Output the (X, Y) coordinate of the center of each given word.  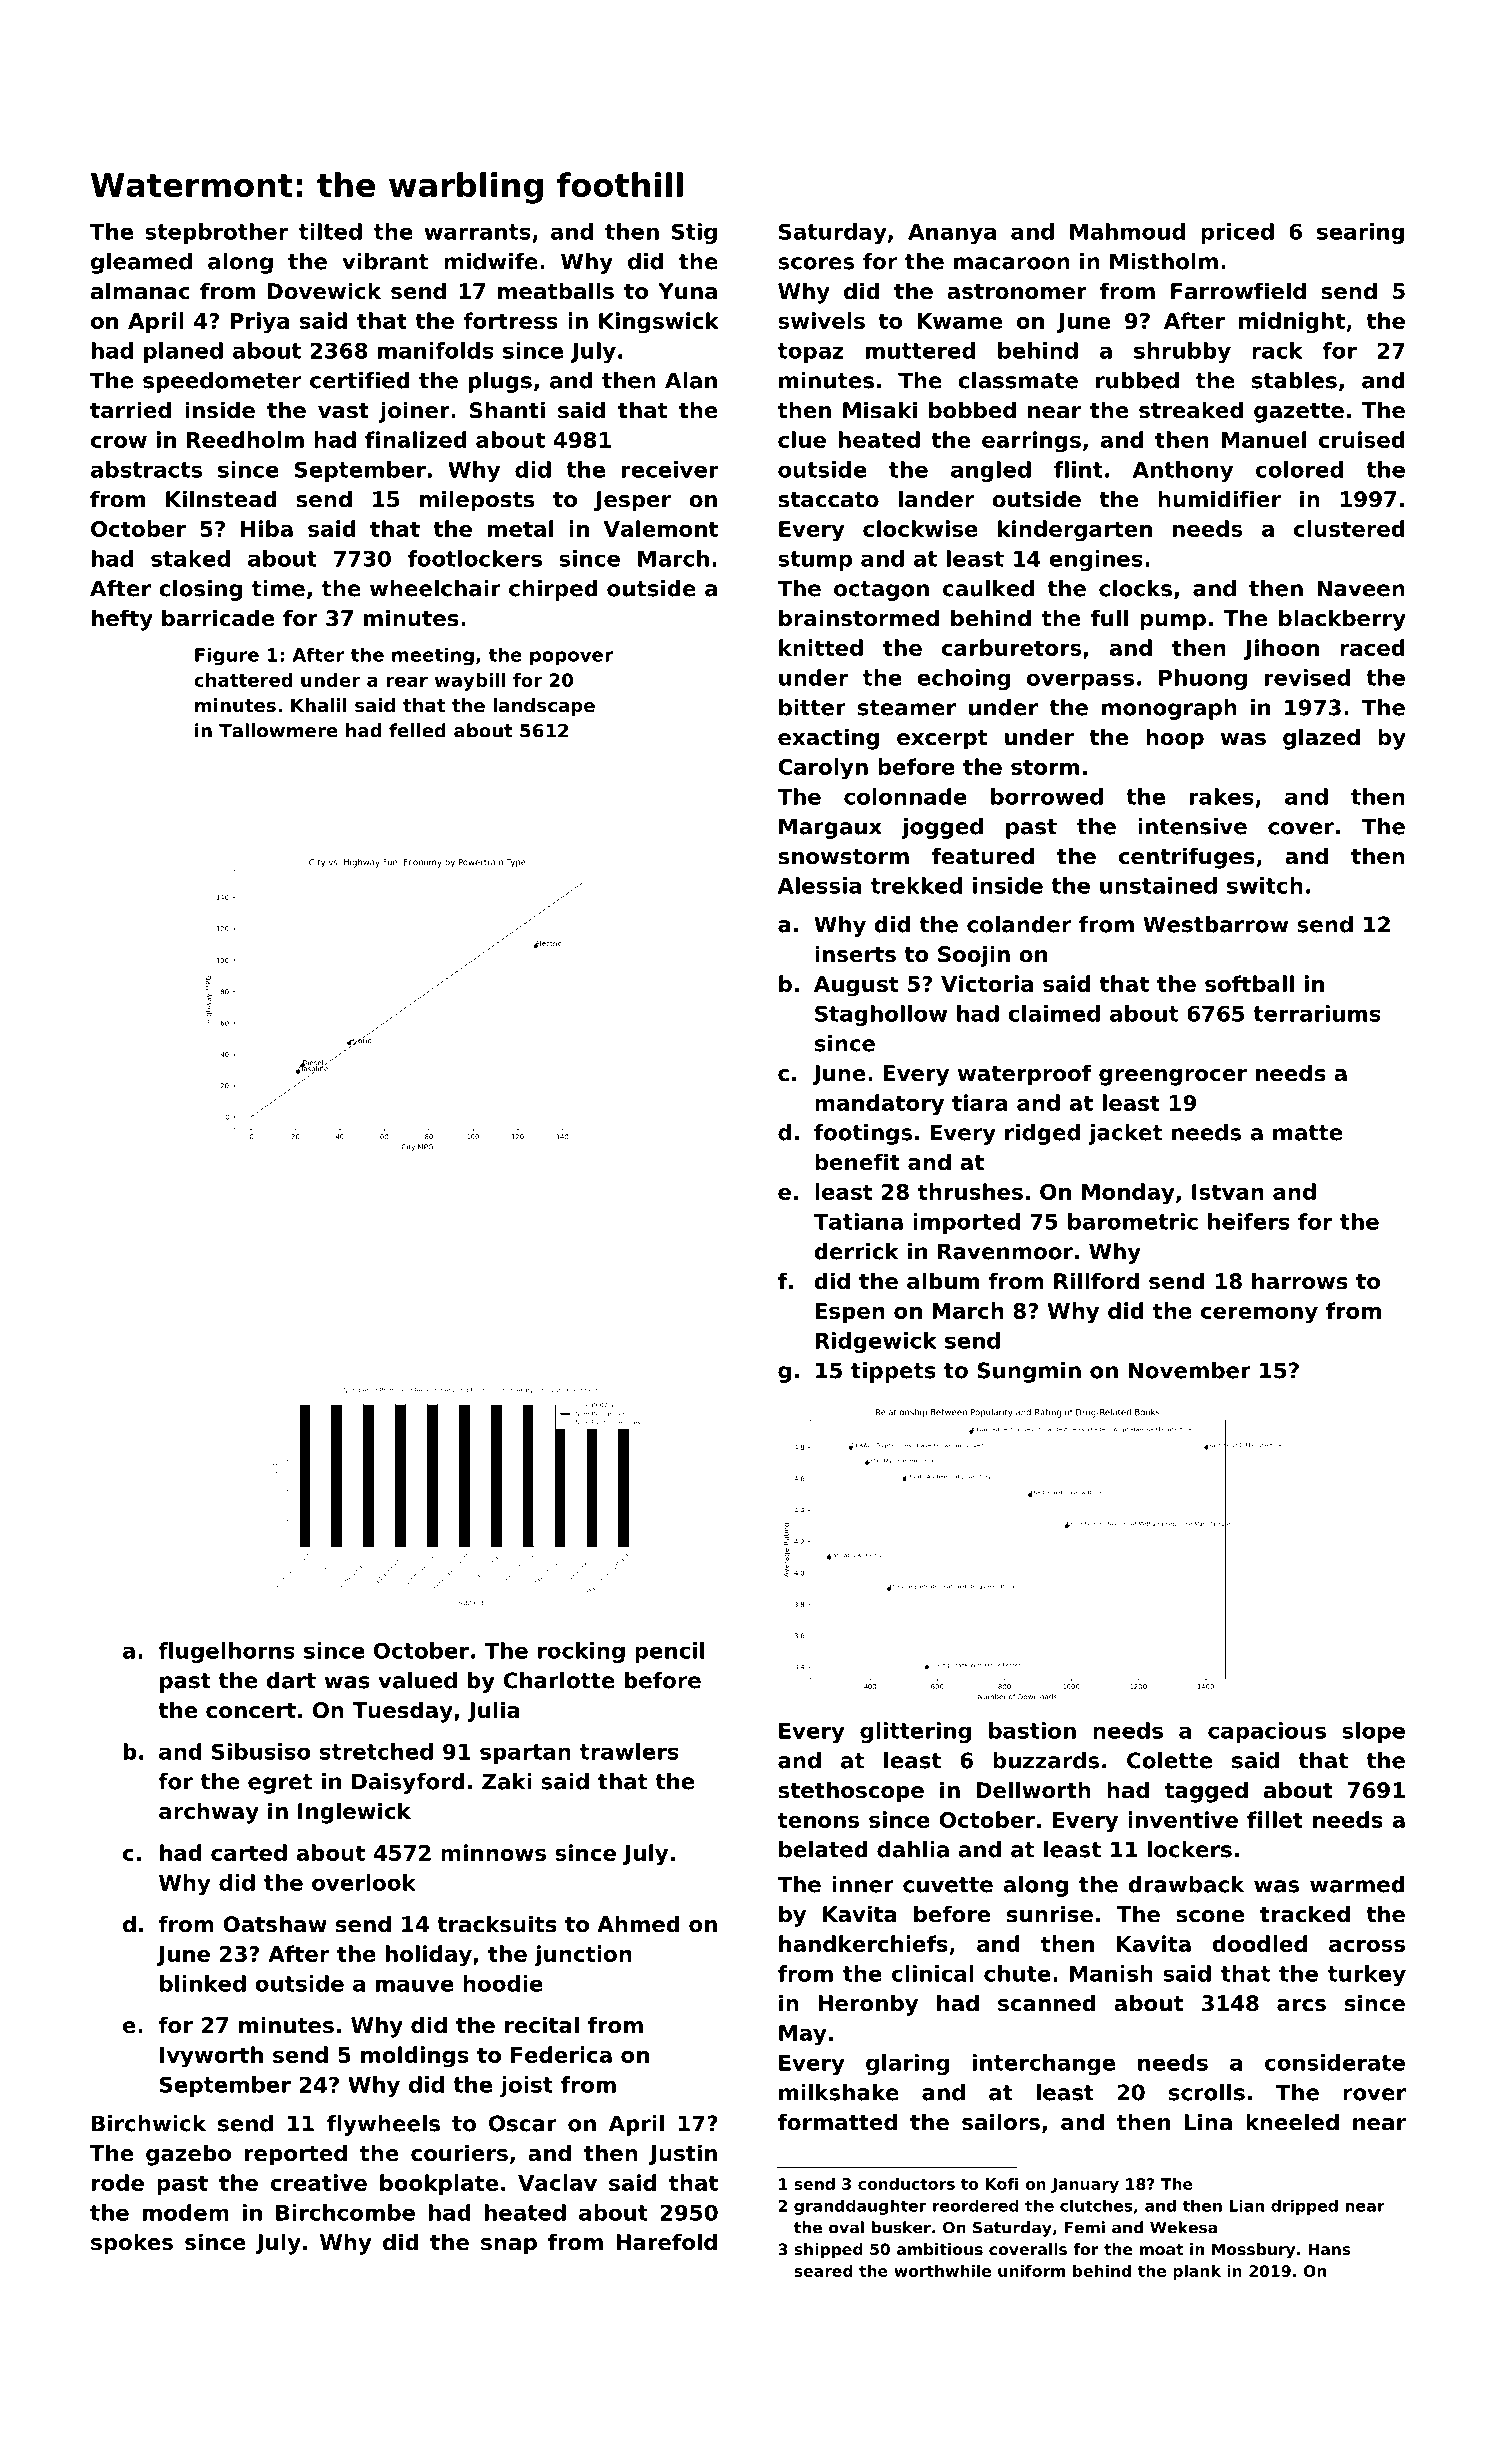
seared (823, 2271)
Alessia (820, 885)
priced (1237, 233)
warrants (477, 232)
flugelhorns (226, 1652)
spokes (132, 2244)
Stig (694, 233)
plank (1197, 2272)
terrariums (1317, 1013)
